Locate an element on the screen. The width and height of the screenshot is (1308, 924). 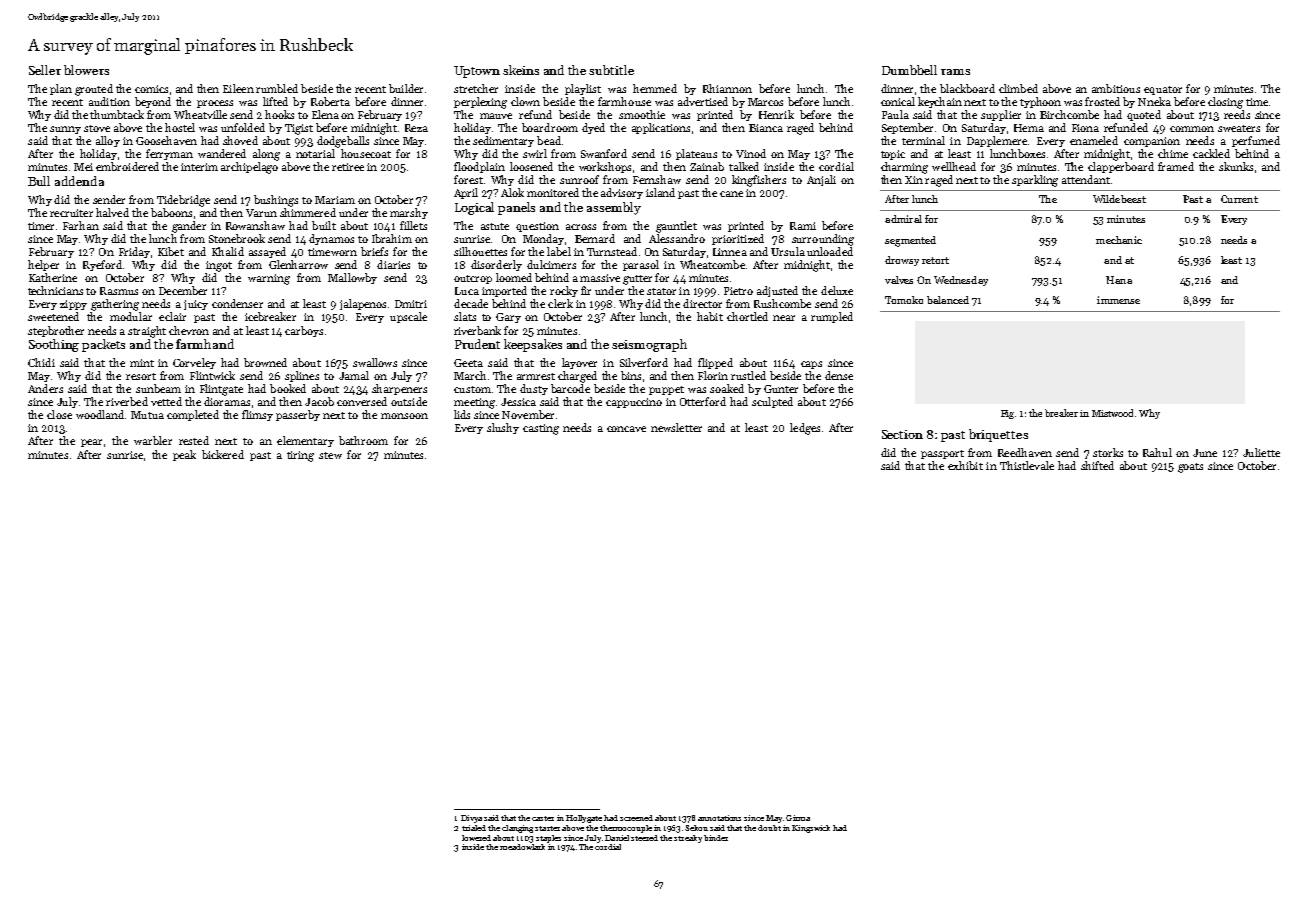
talked is located at coordinates (744, 166).
